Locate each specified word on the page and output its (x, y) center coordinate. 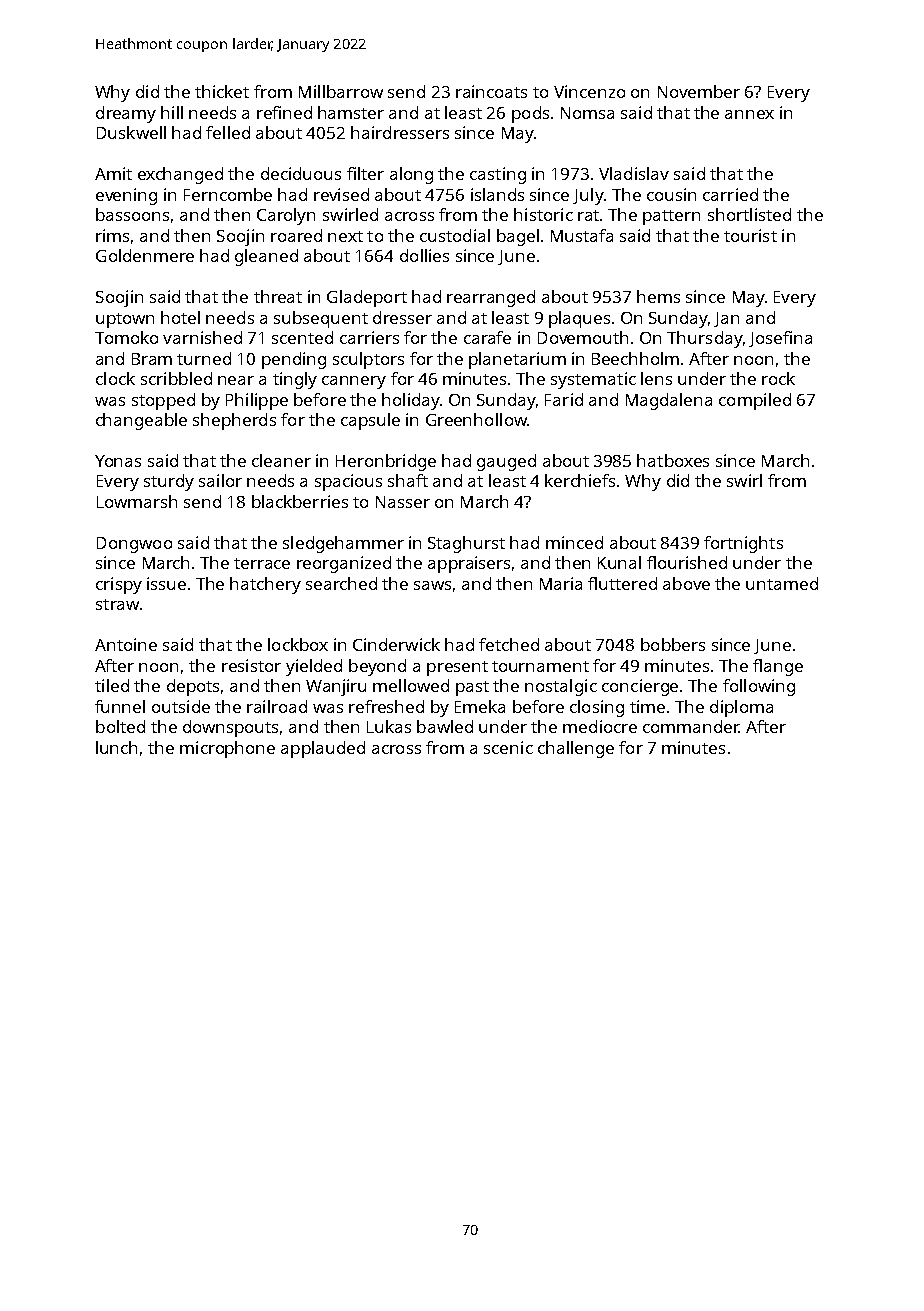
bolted (120, 726)
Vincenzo (589, 91)
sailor (220, 480)
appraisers (469, 564)
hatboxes (673, 460)
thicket (222, 91)
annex (749, 114)
